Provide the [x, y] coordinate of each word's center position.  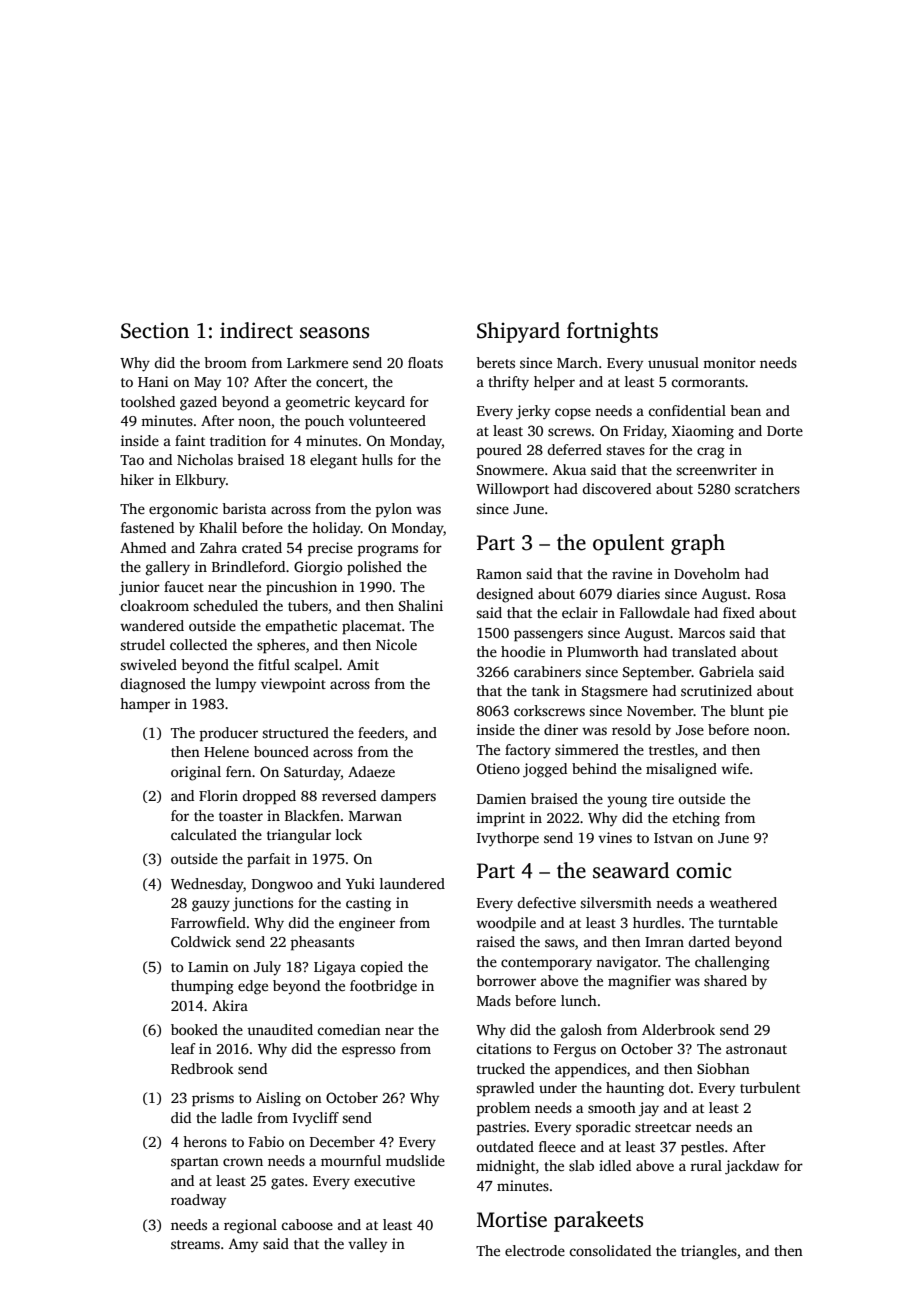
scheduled [225, 605]
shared [725, 980]
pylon [393, 510]
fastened [147, 527]
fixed [739, 612]
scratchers [767, 488]
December [342, 1141]
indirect [256, 330]
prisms [213, 1099]
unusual [673, 362]
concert [340, 382]
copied [381, 968]
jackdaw [752, 1167]
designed [504, 595]
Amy [243, 1246]
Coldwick [201, 941]
